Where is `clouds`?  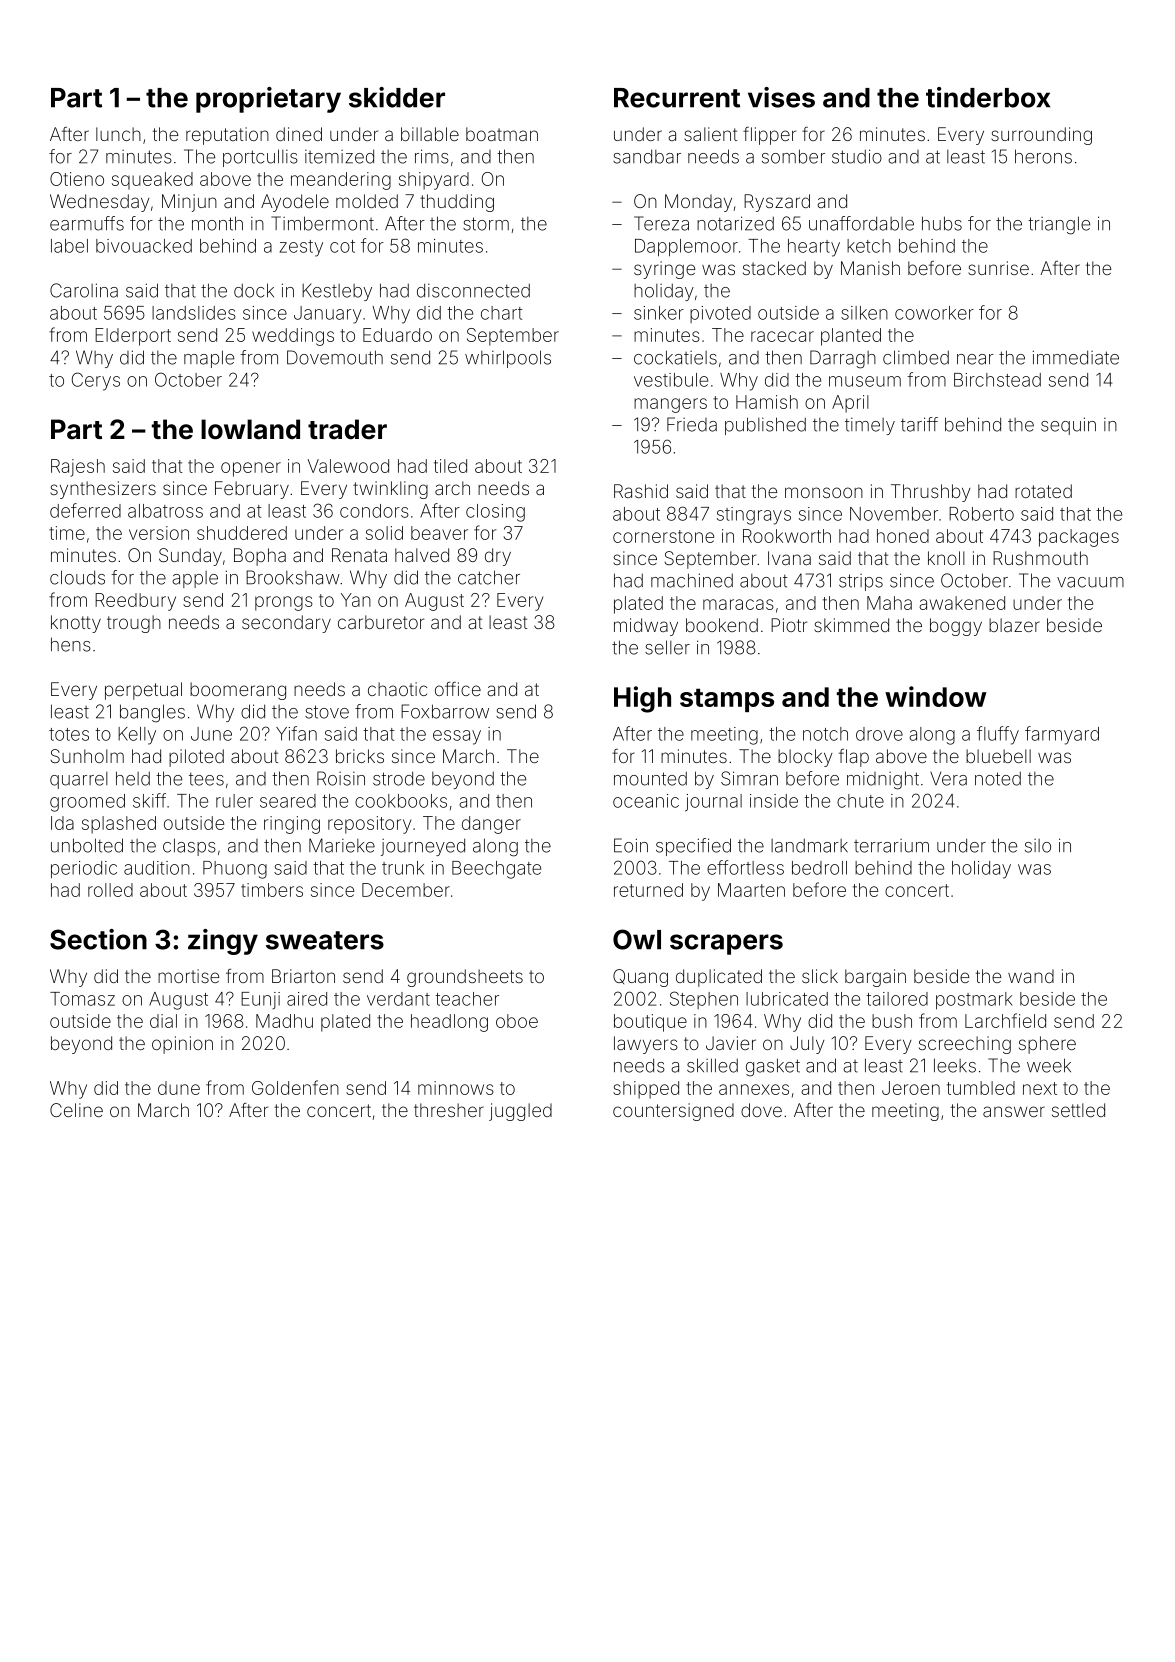
clouds is located at coordinates (77, 577).
